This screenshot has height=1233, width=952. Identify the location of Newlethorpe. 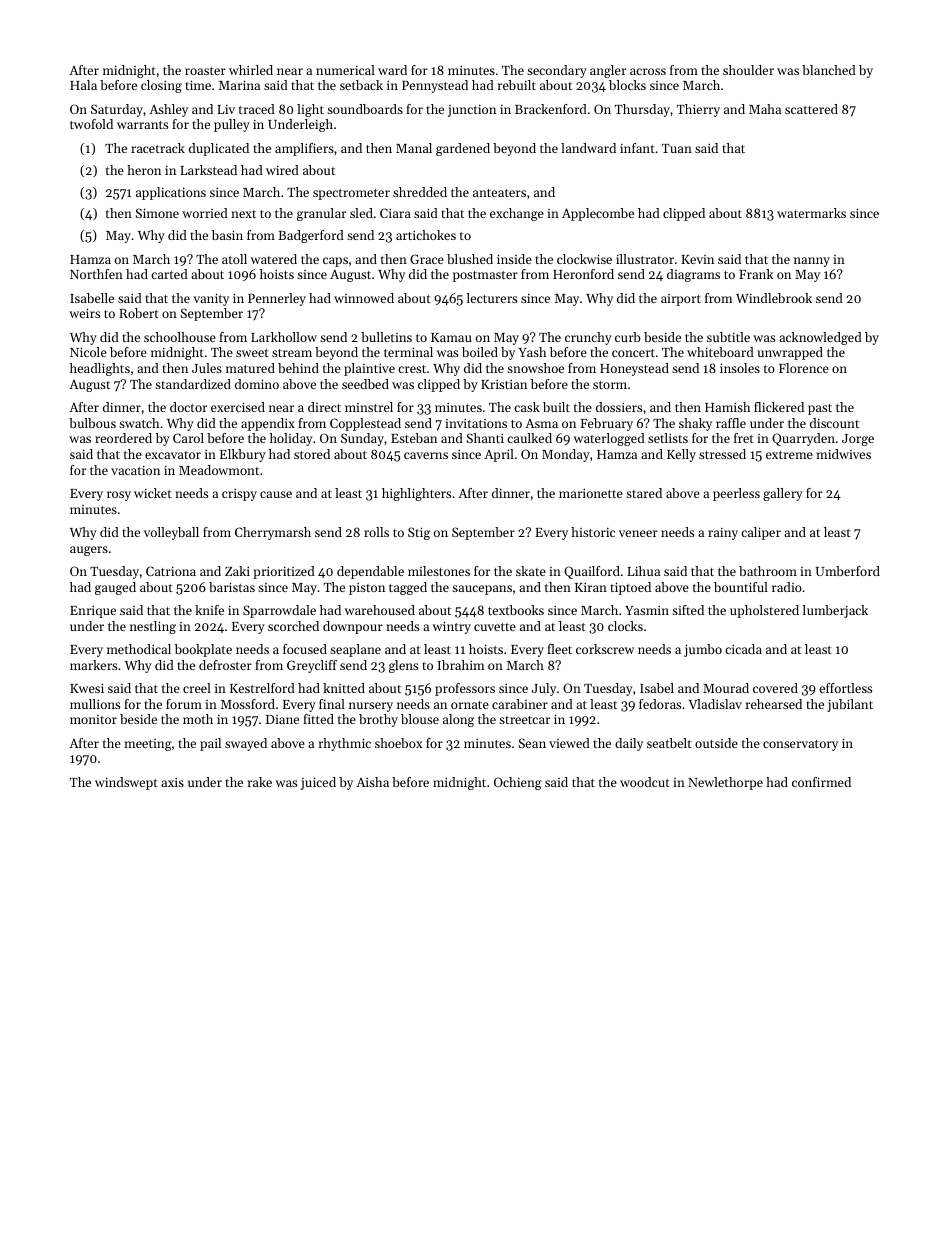
(725, 783).
